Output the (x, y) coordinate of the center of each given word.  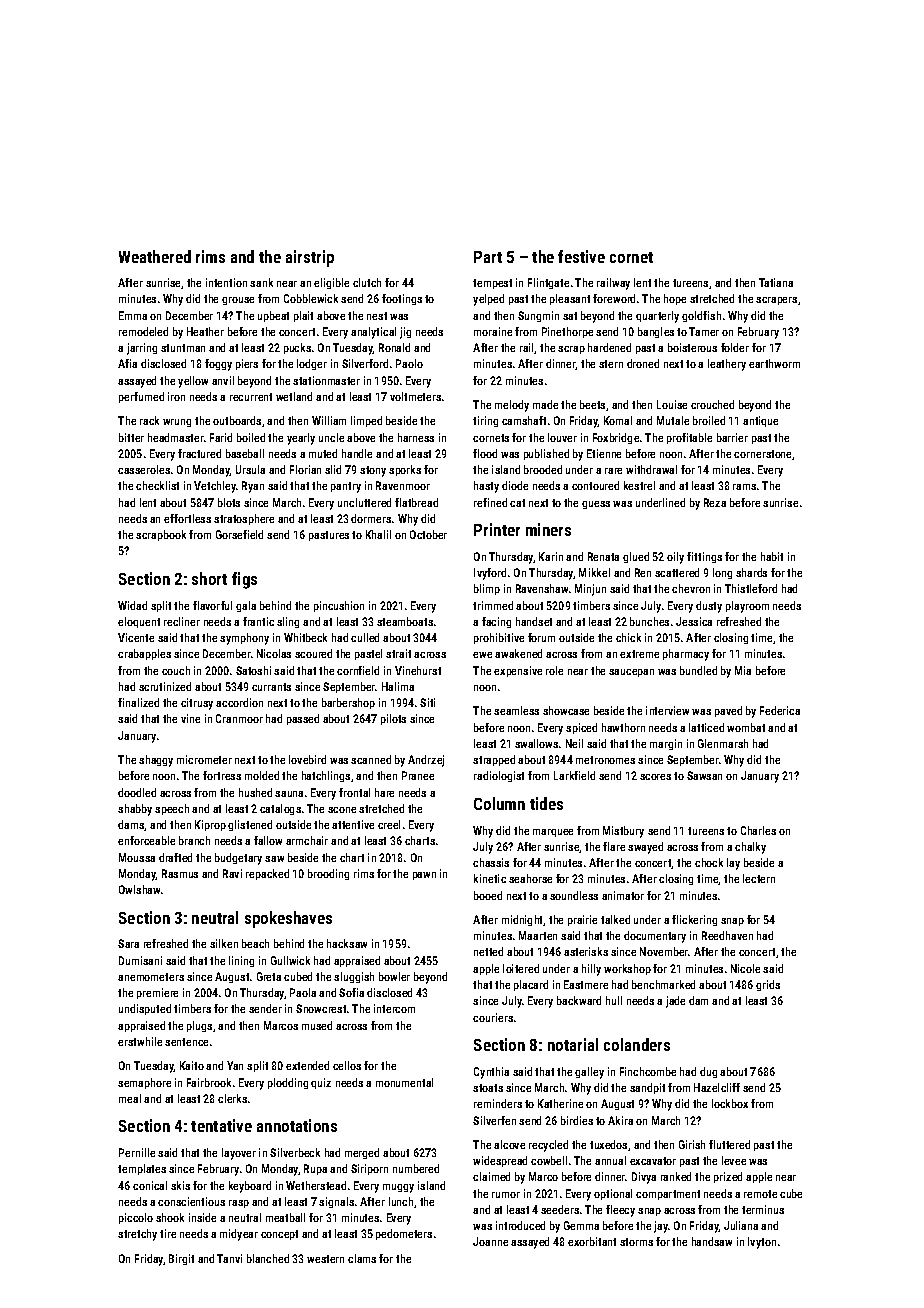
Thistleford (751, 588)
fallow (268, 840)
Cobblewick (311, 298)
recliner (182, 621)
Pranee (418, 775)
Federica (780, 710)
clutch (367, 282)
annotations (297, 1125)
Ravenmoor (403, 485)
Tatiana (776, 282)
